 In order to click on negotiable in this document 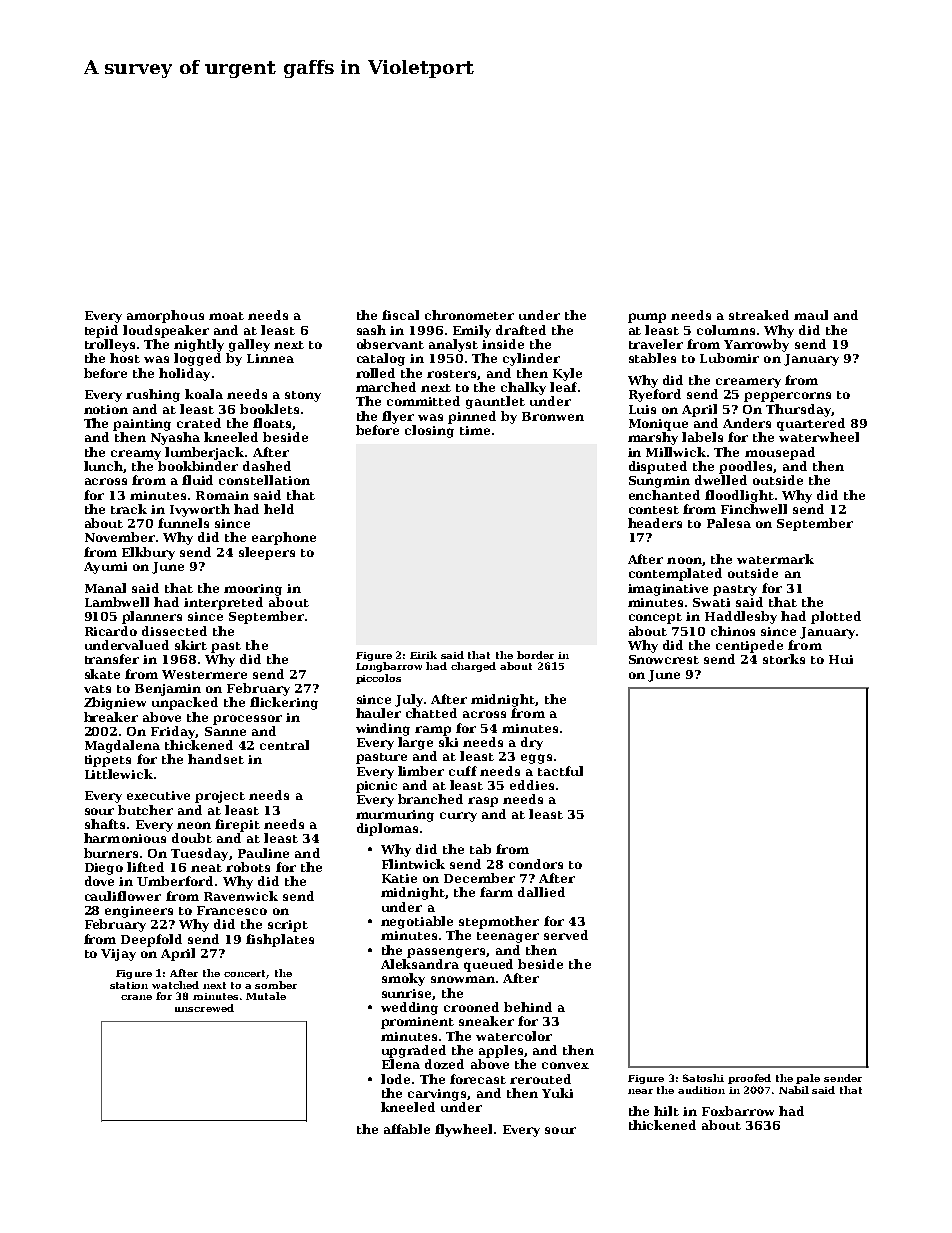, I will do `click(417, 922)`.
